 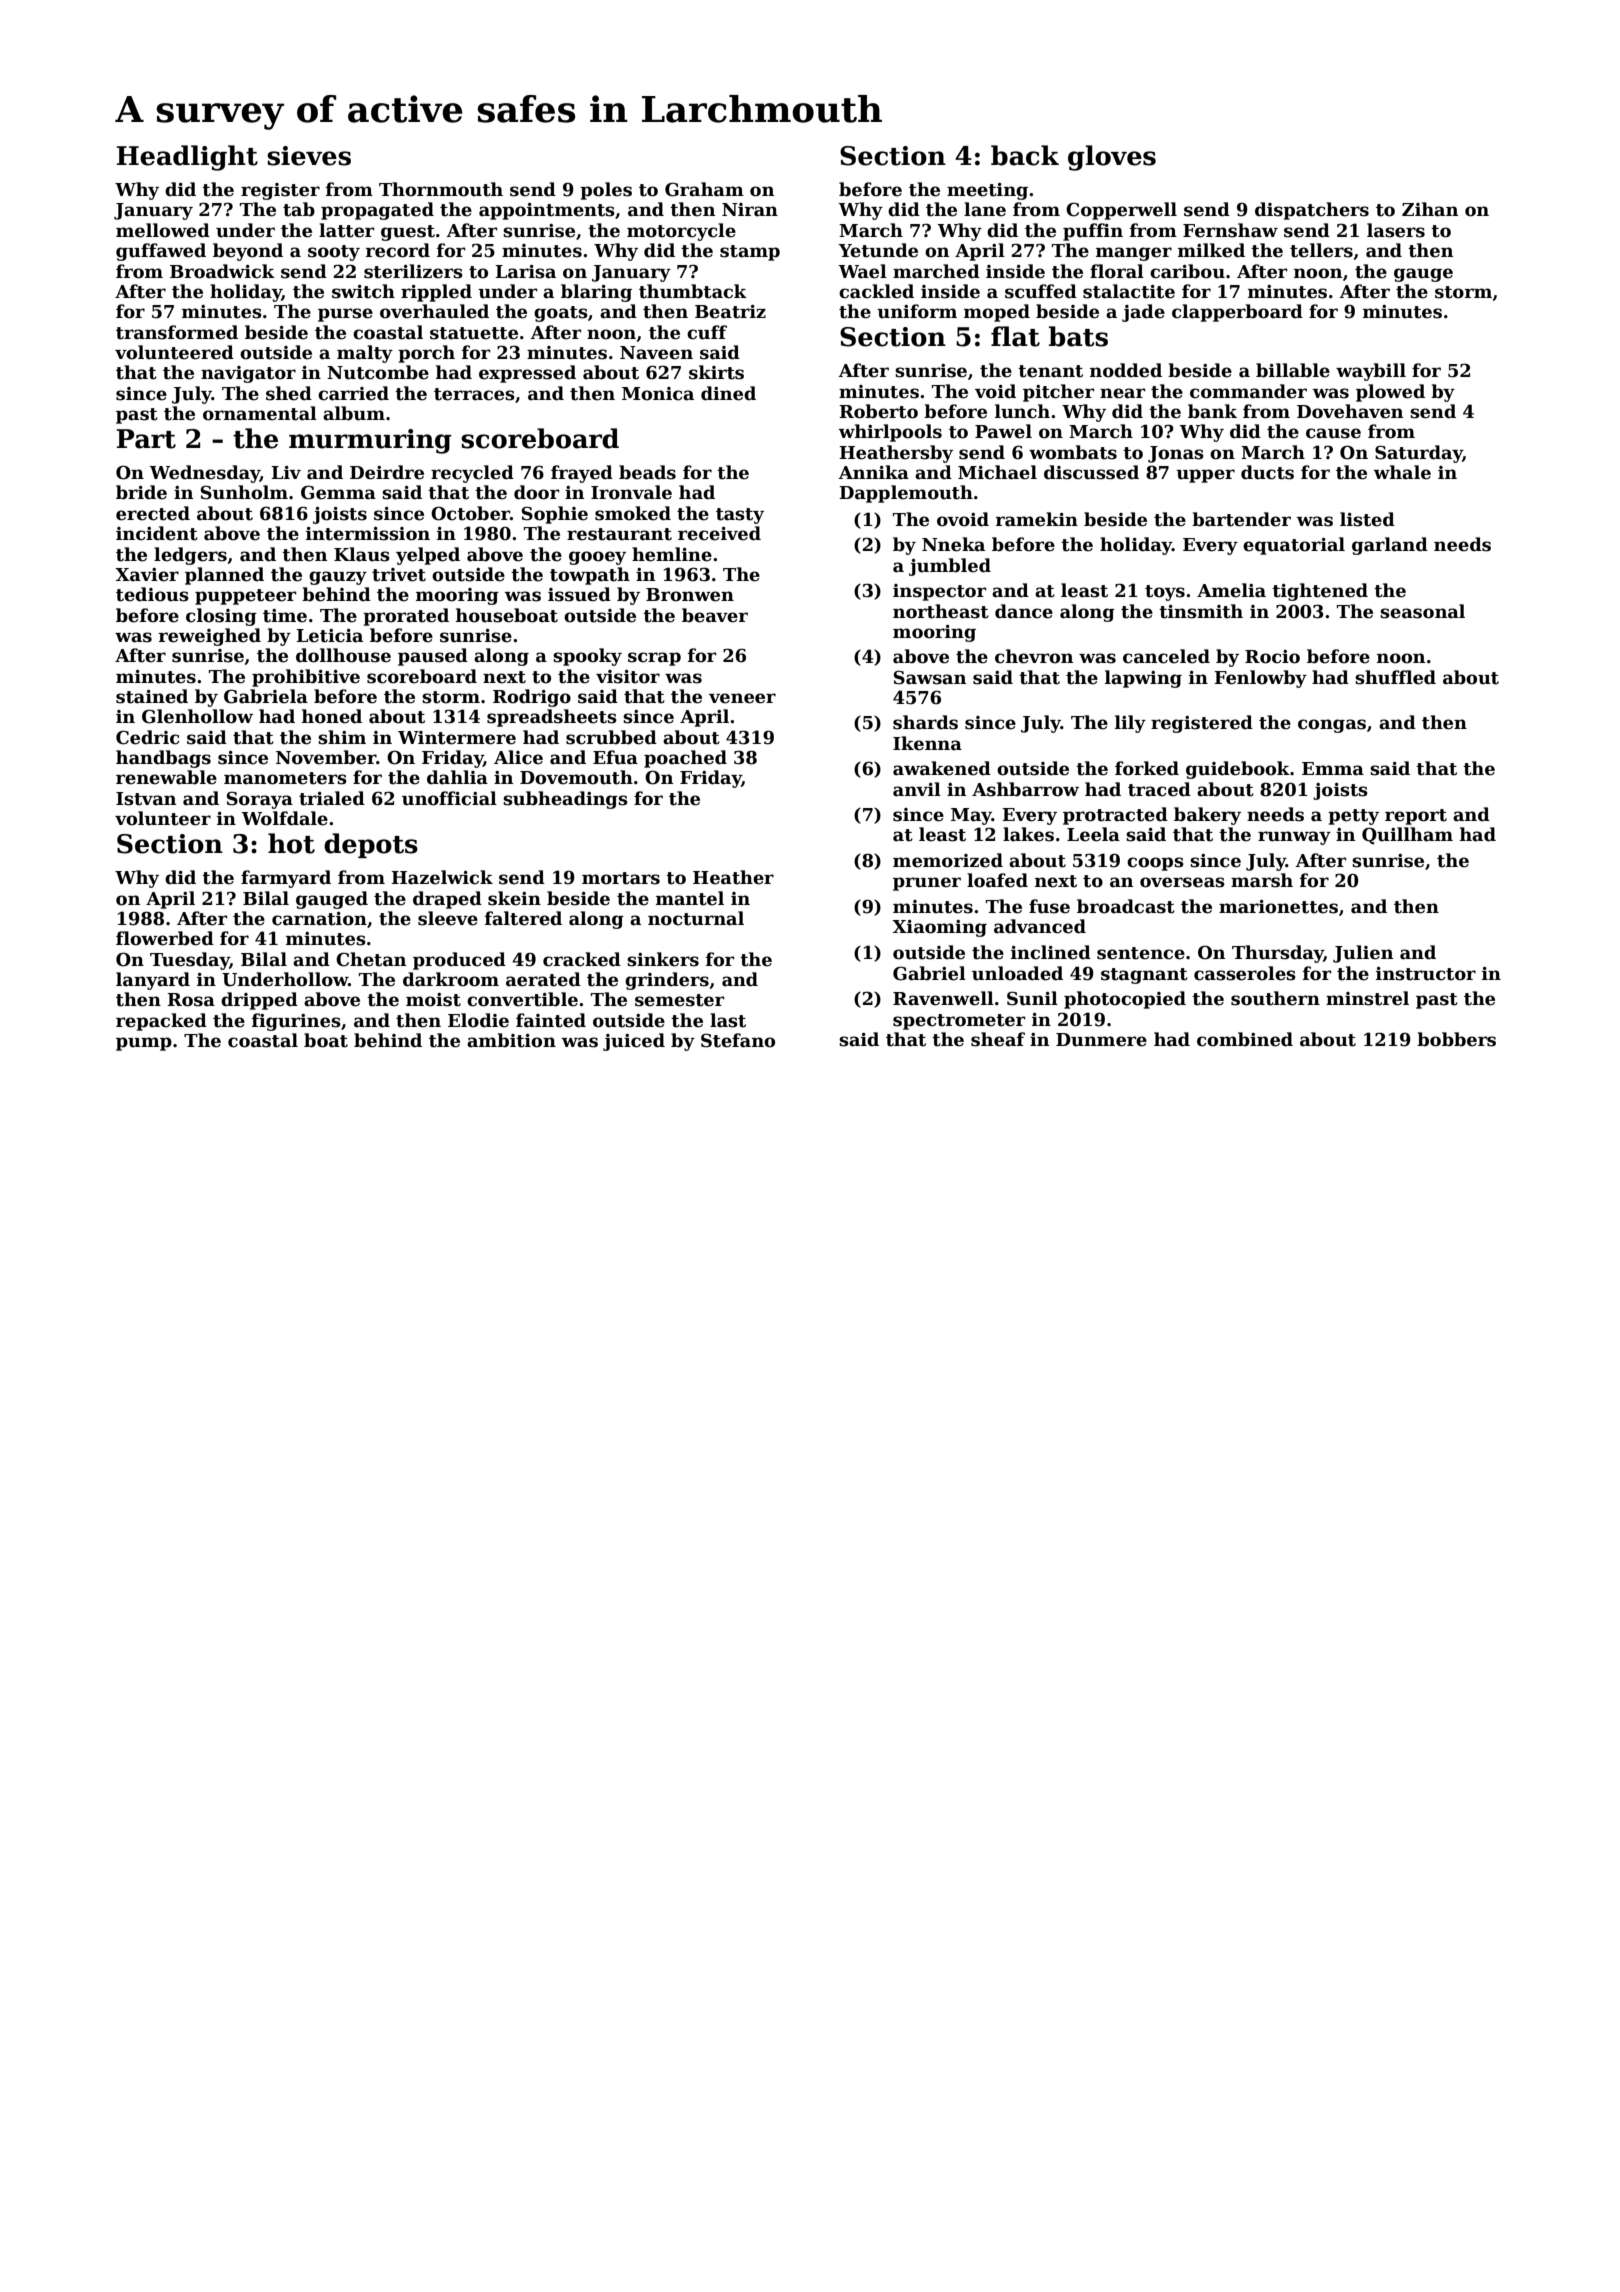 What do you see at coordinates (658, 394) in the page?
I see `Monica` at bounding box center [658, 394].
